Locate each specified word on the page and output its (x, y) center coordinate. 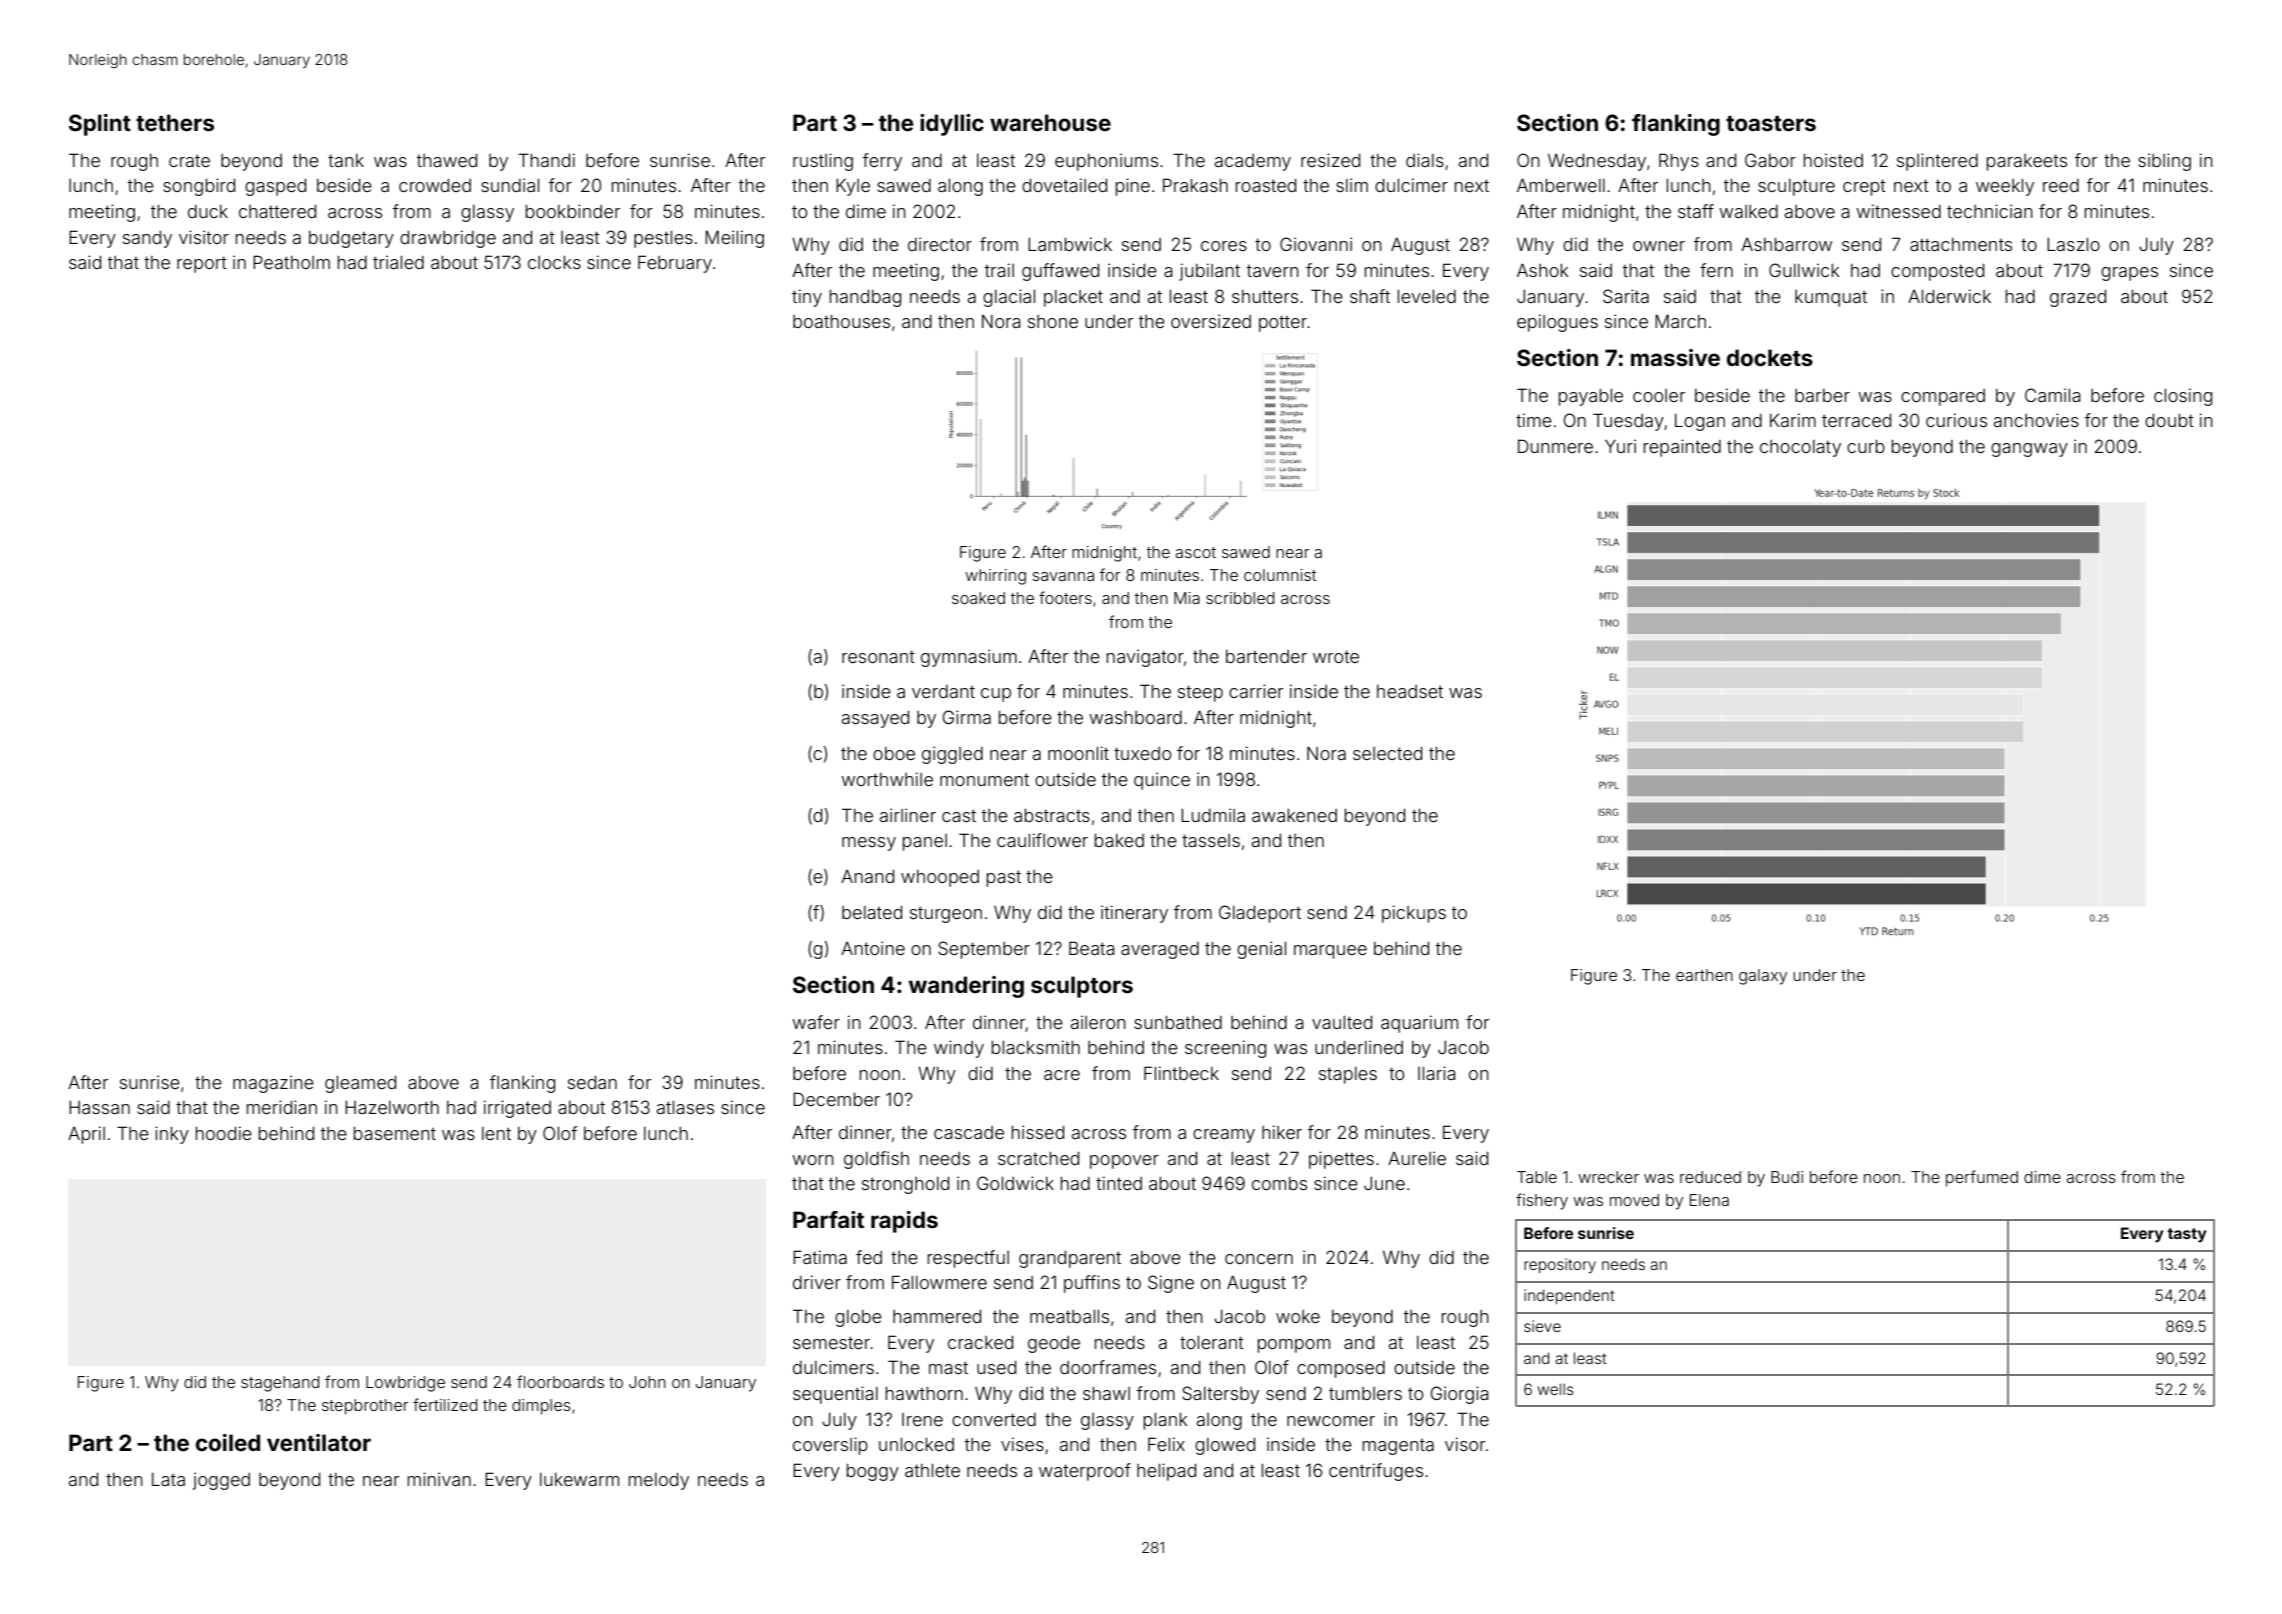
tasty (2187, 1235)
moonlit (1078, 753)
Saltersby (1220, 1395)
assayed (875, 719)
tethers (175, 123)
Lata (168, 1479)
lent (496, 1133)
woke (1298, 1316)
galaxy (1763, 977)
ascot (1195, 552)
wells (1556, 1389)
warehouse (1050, 123)
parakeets (2027, 162)
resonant (878, 656)
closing (2183, 397)
